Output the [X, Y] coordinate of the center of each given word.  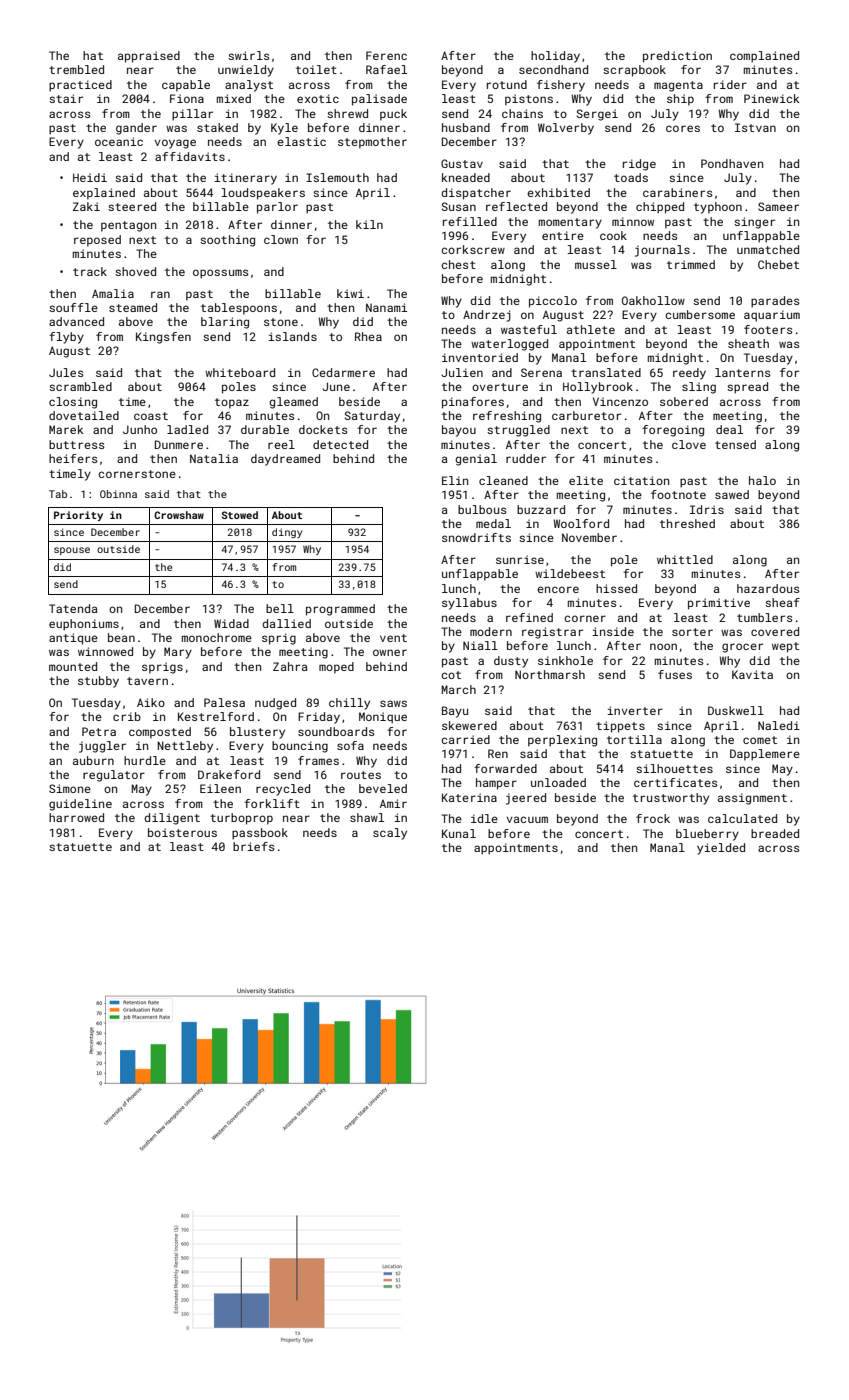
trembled [76, 69]
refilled [470, 221]
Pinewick [771, 98]
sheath [748, 343]
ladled [187, 429]
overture [500, 387]
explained [104, 194]
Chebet [778, 264]
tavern [147, 681]
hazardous [768, 588]
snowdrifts [476, 537]
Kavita [752, 674]
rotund [507, 84]
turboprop [241, 819]
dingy [287, 533]
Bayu [455, 712]
